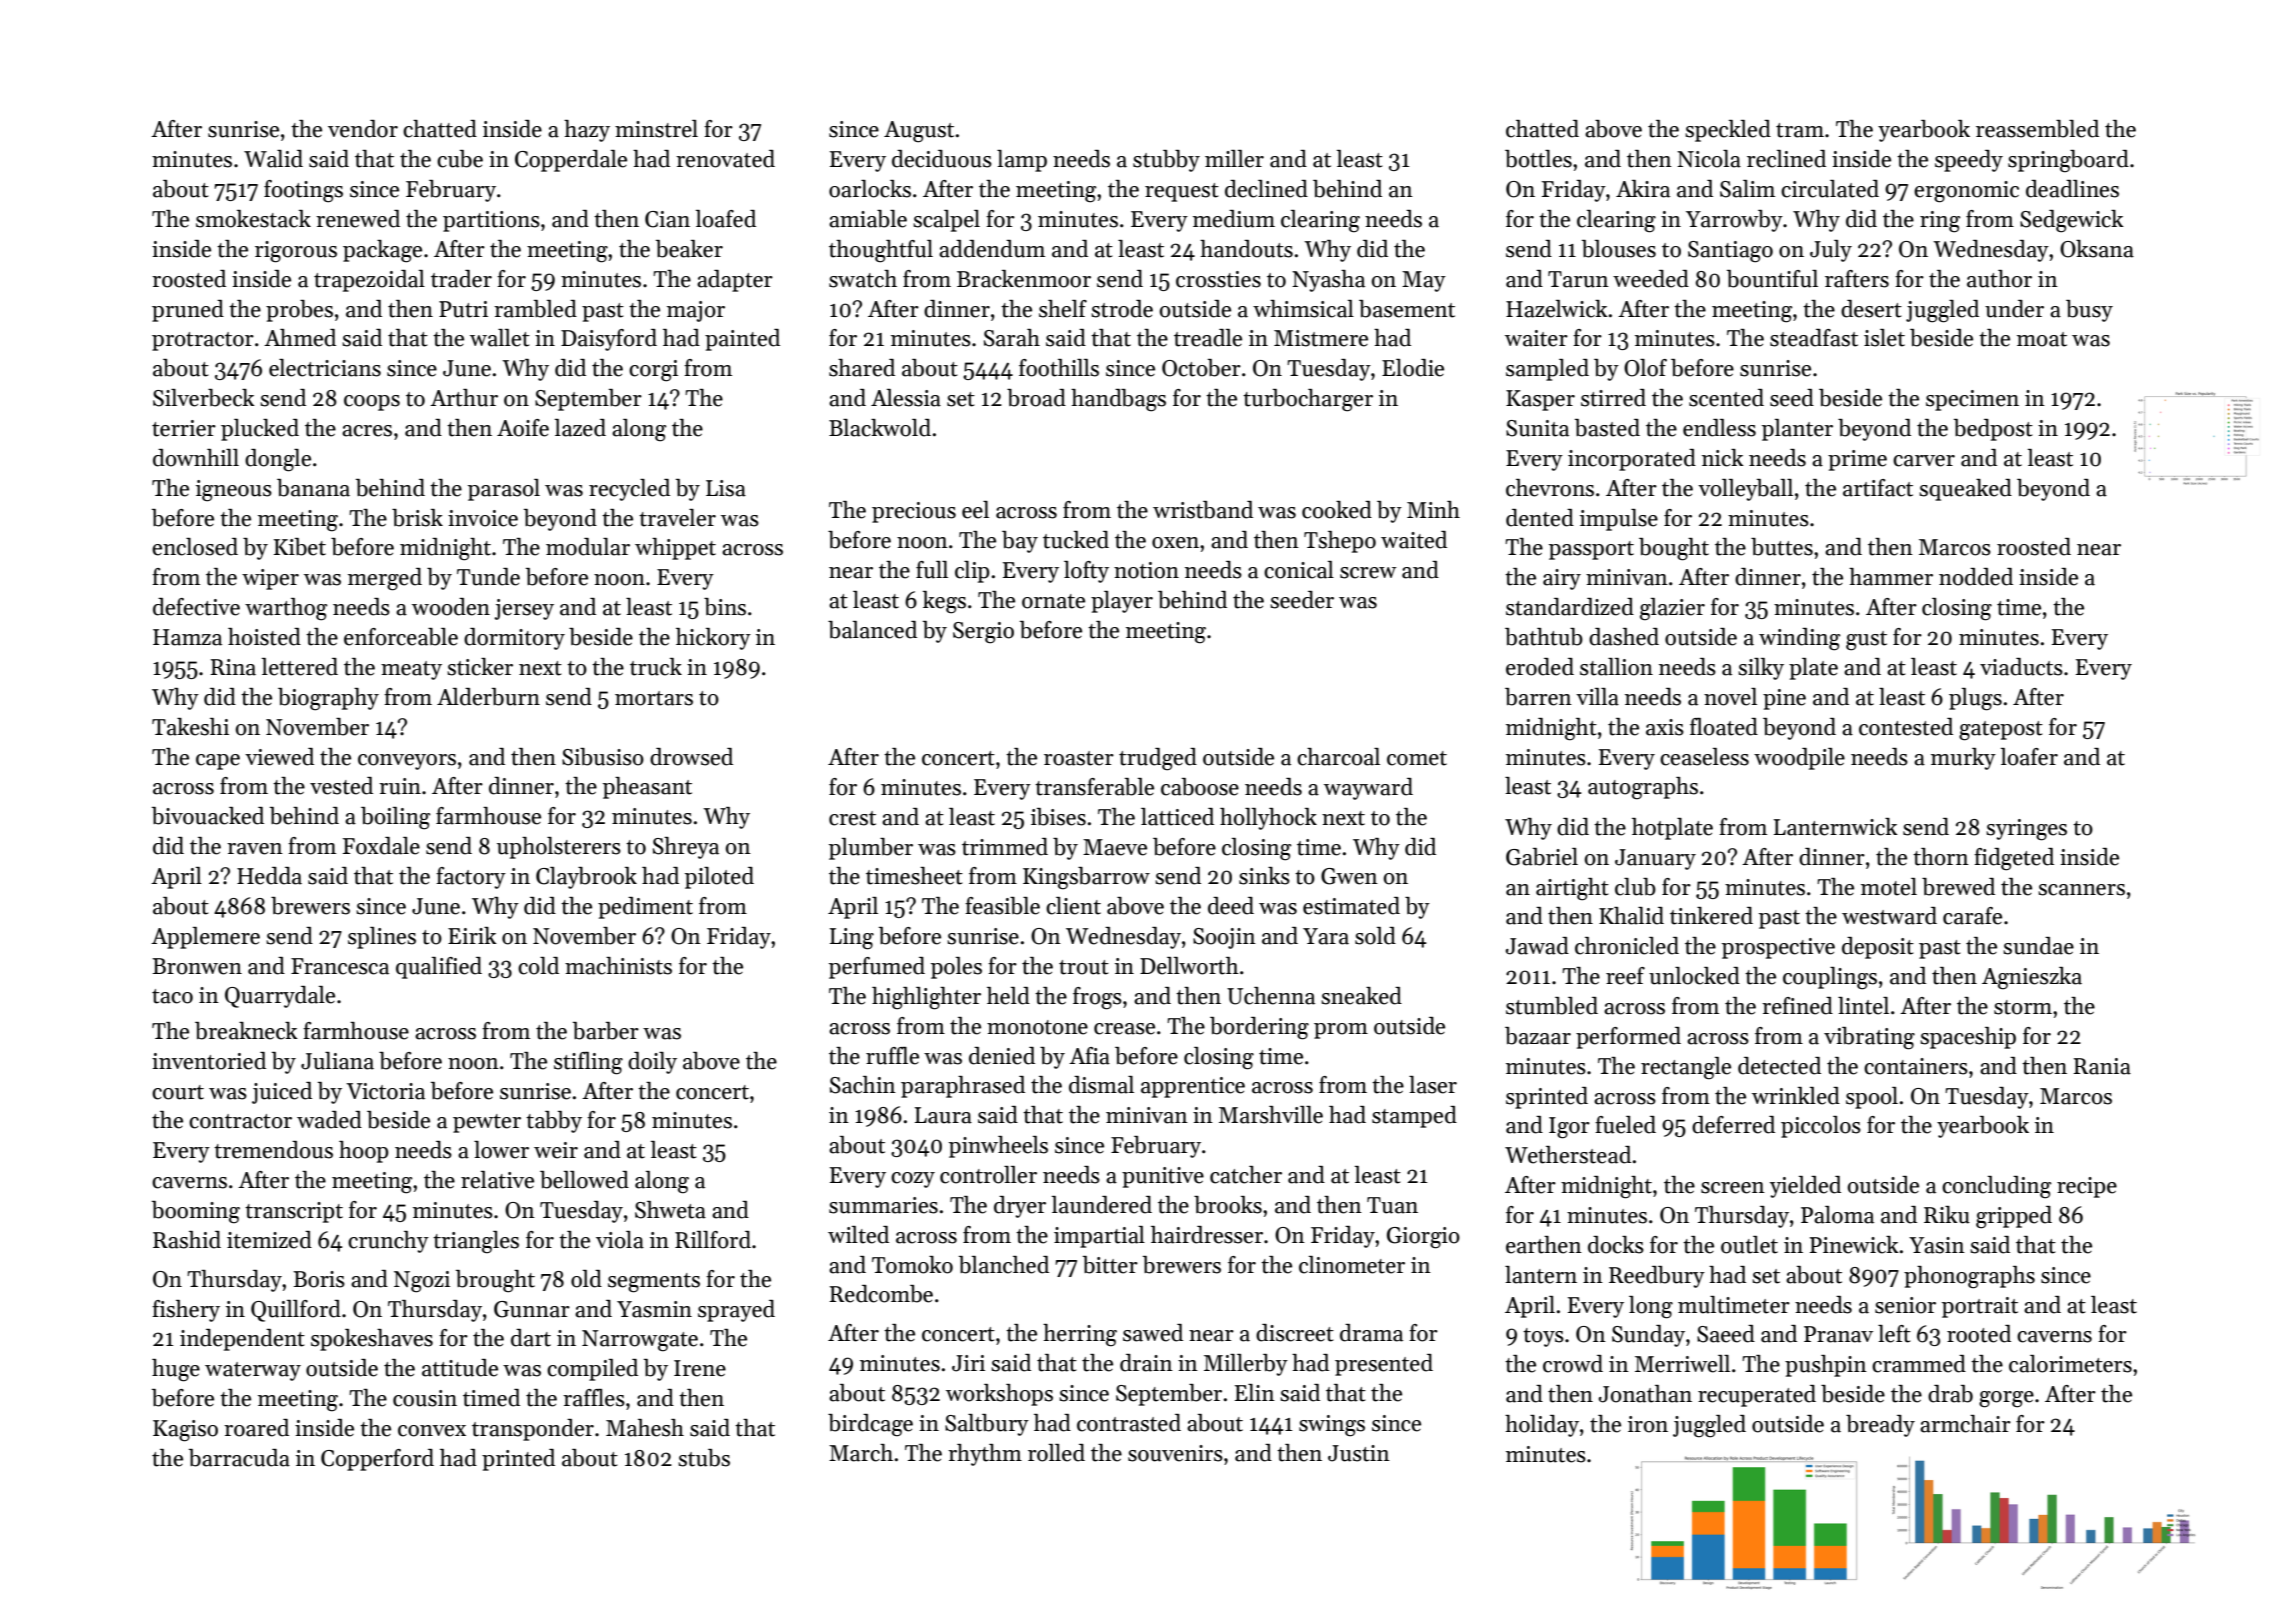 The width and height of the screenshot is (2292, 1620). Describe the element at coordinates (363, 129) in the screenshot. I see `vendor` at that location.
